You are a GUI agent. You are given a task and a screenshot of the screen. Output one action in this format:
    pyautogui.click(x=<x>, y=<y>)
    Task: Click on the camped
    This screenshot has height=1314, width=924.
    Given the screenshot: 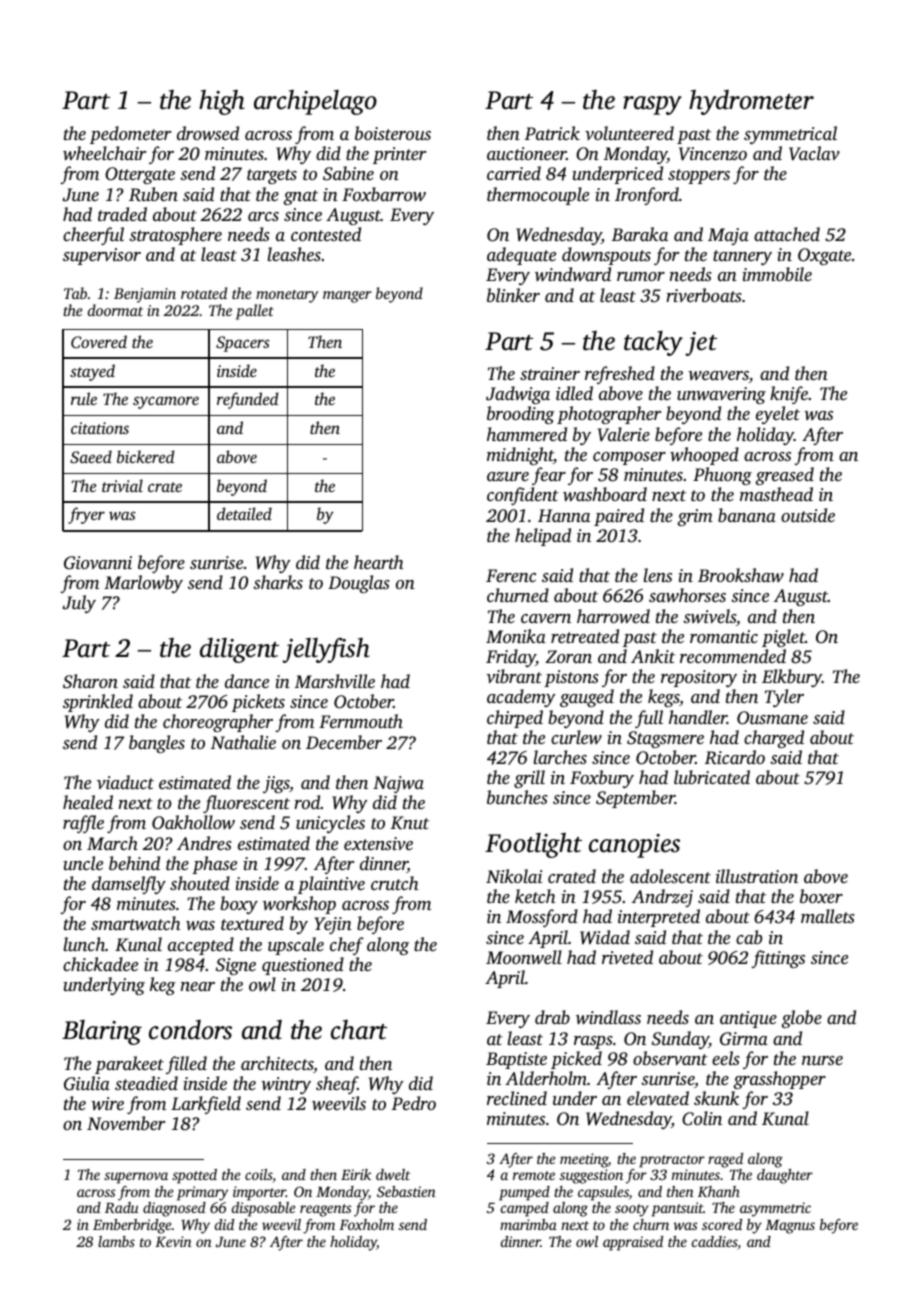 What is the action you would take?
    pyautogui.click(x=525, y=1209)
